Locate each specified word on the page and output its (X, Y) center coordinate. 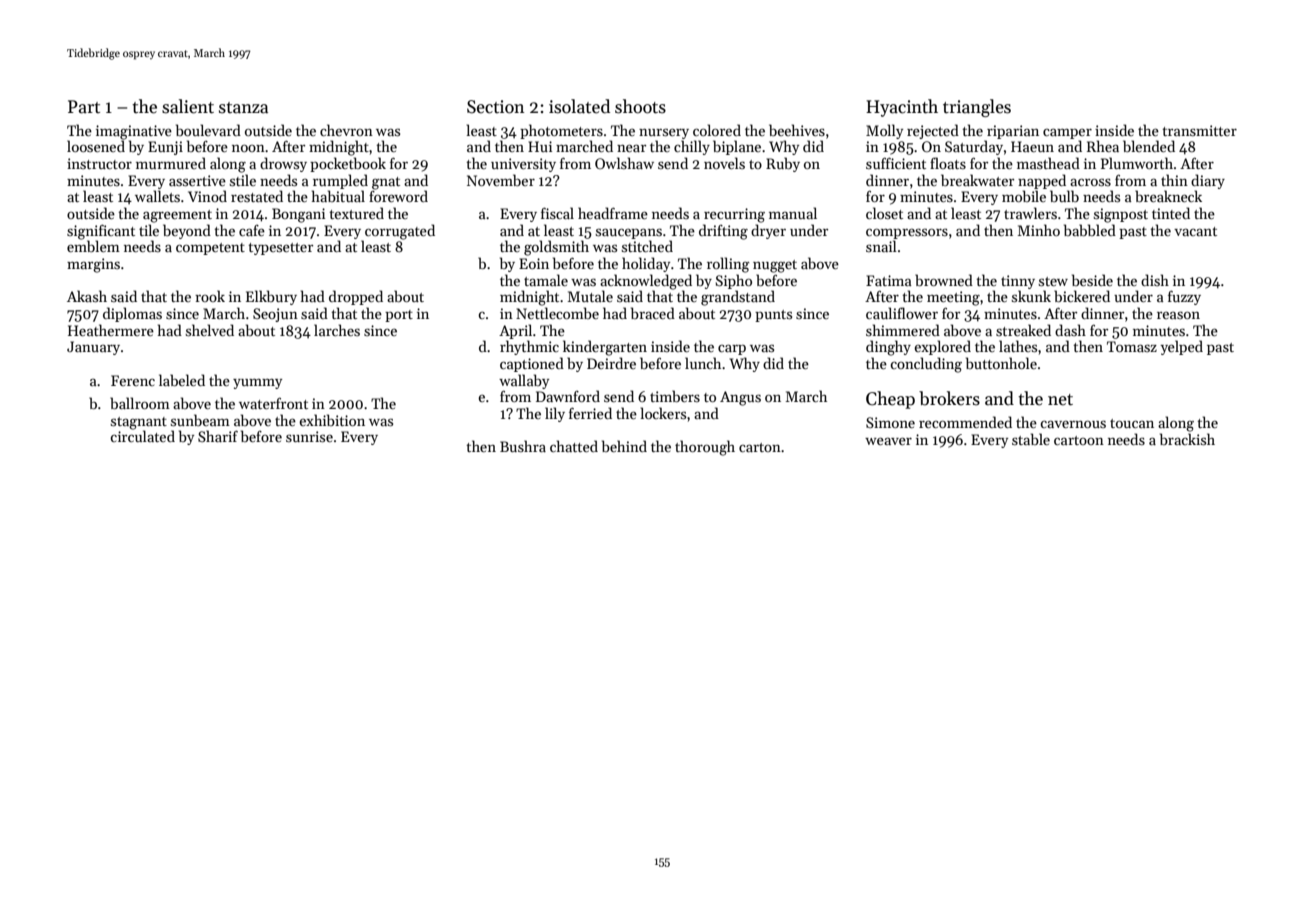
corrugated (400, 232)
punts (773, 316)
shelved (210, 330)
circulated (142, 436)
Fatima (889, 280)
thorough (705, 448)
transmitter (1199, 130)
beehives (797, 130)
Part (84, 107)
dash (1070, 330)
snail (881, 246)
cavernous (1073, 424)
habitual (338, 196)
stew (1053, 281)
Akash (87, 296)
